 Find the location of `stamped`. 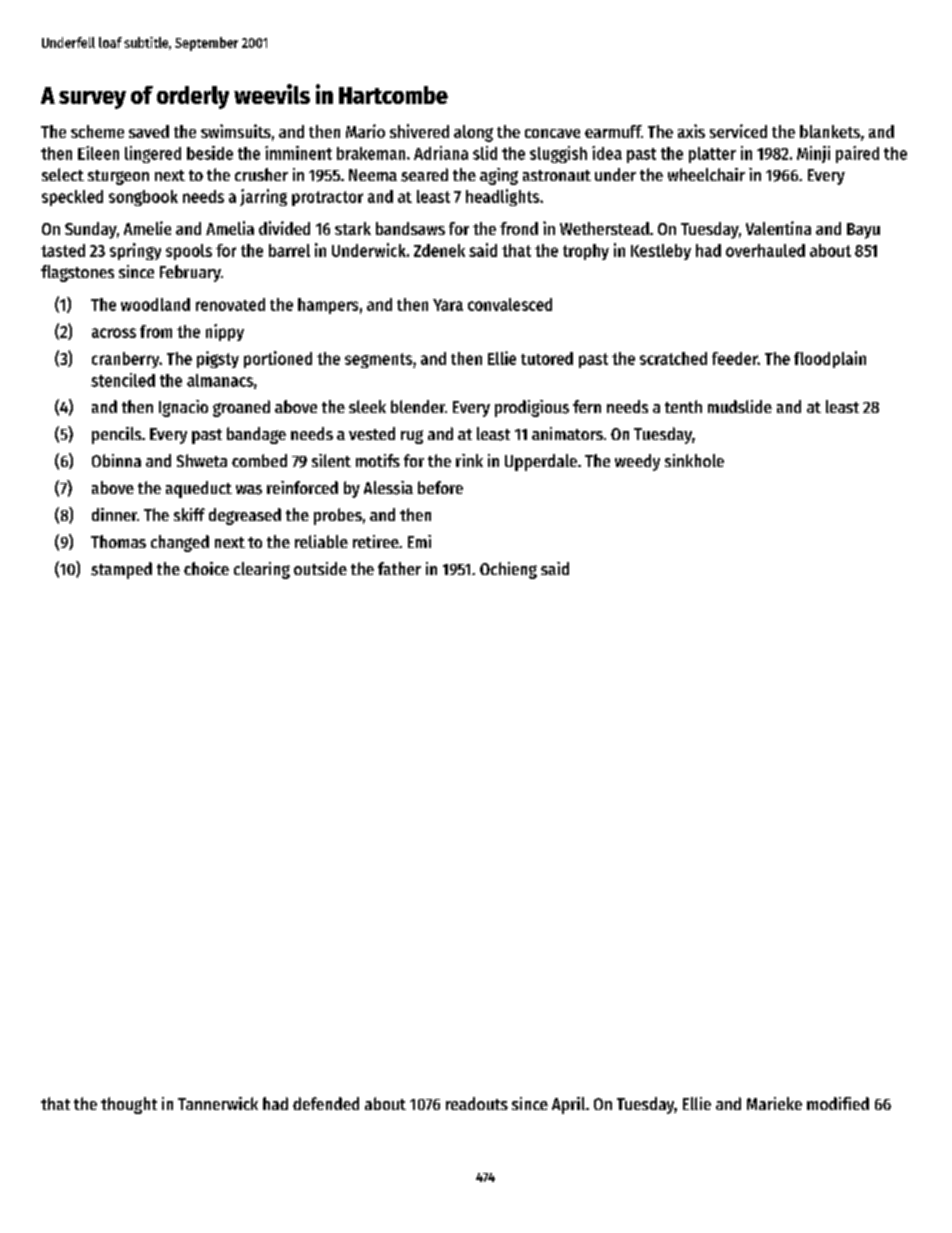

stamped is located at coordinates (121, 570).
